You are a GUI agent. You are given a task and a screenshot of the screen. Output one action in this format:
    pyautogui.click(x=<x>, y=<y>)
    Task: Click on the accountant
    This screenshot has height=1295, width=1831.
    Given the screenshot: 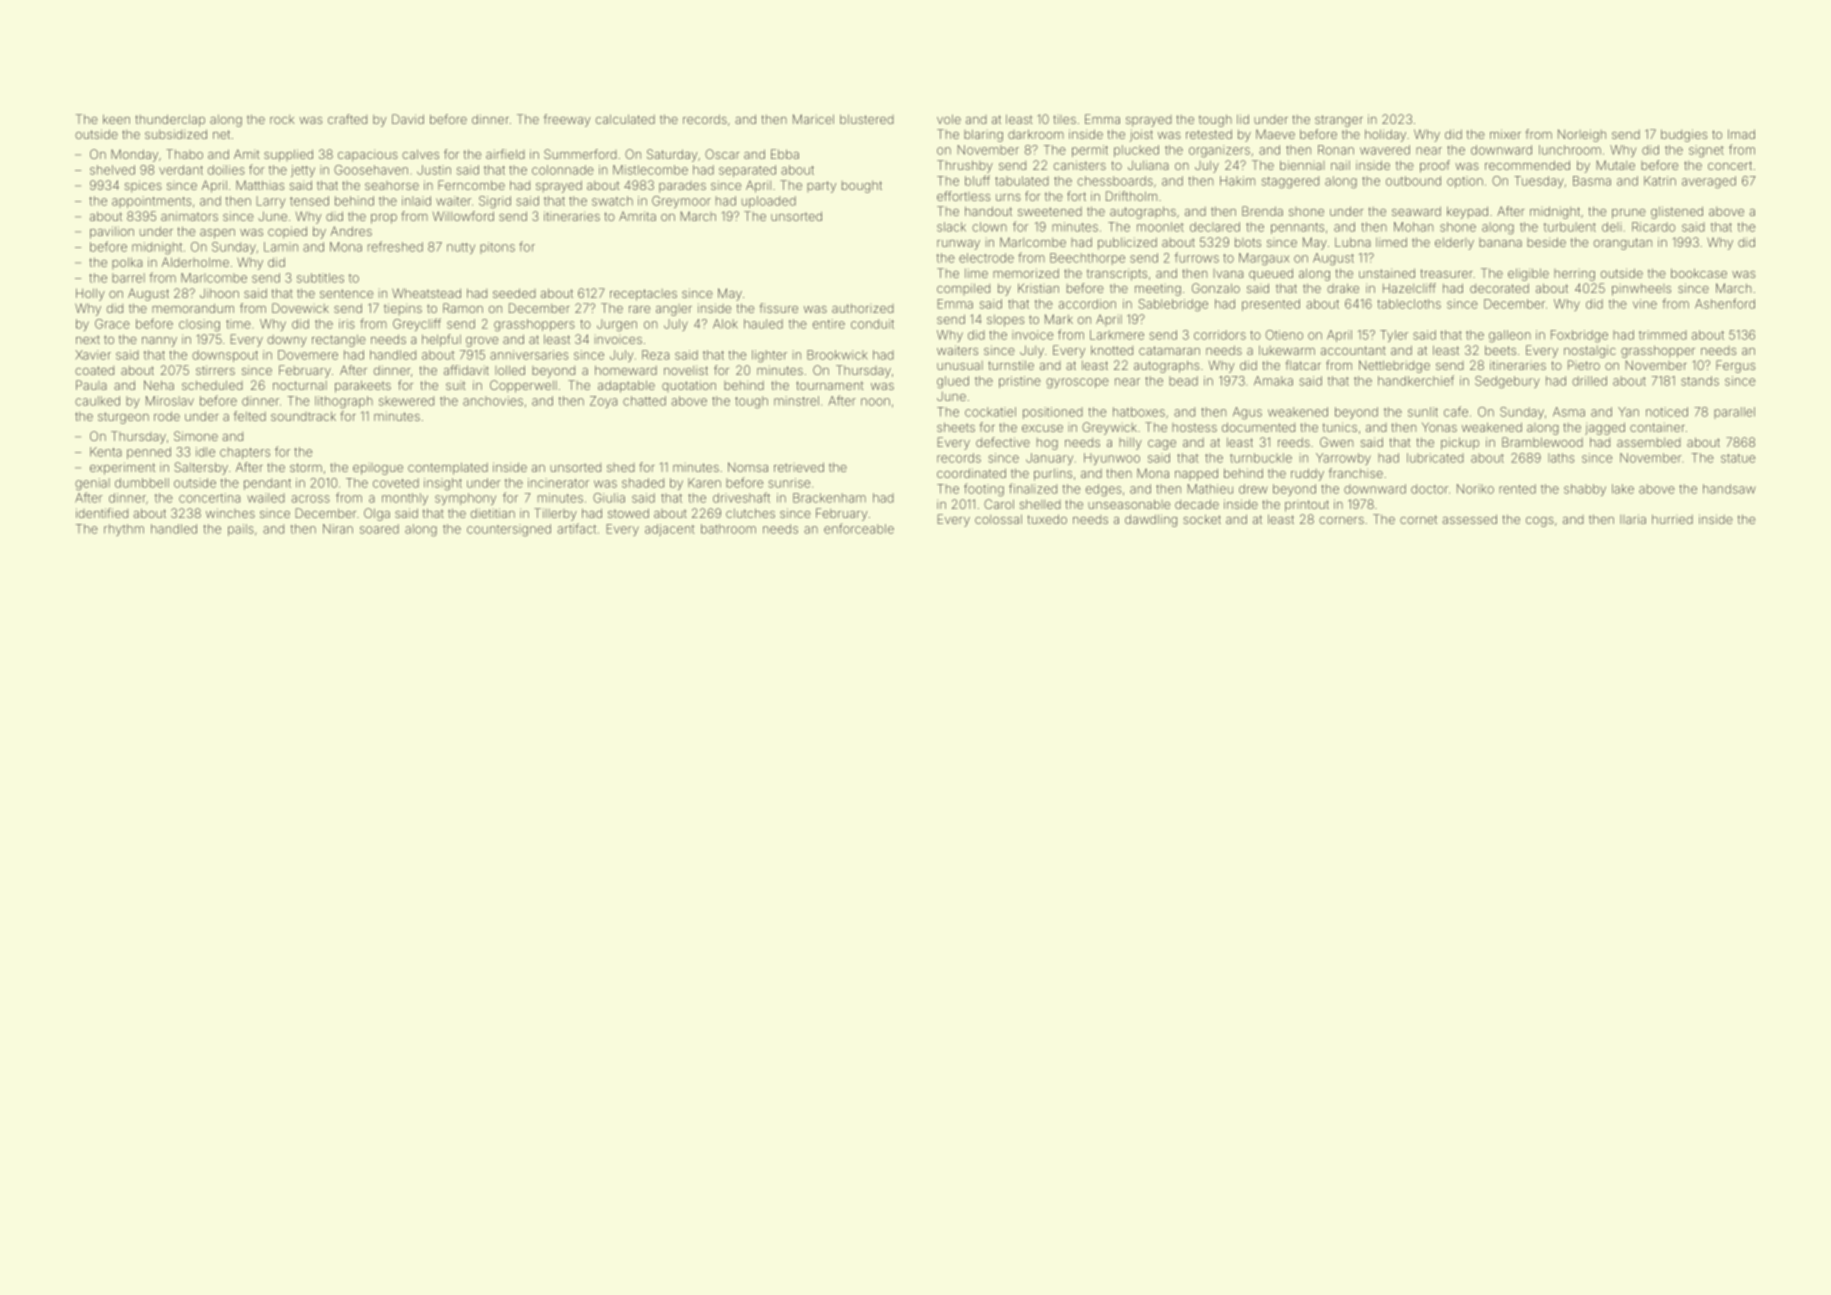 What is the action you would take?
    pyautogui.click(x=1353, y=350)
